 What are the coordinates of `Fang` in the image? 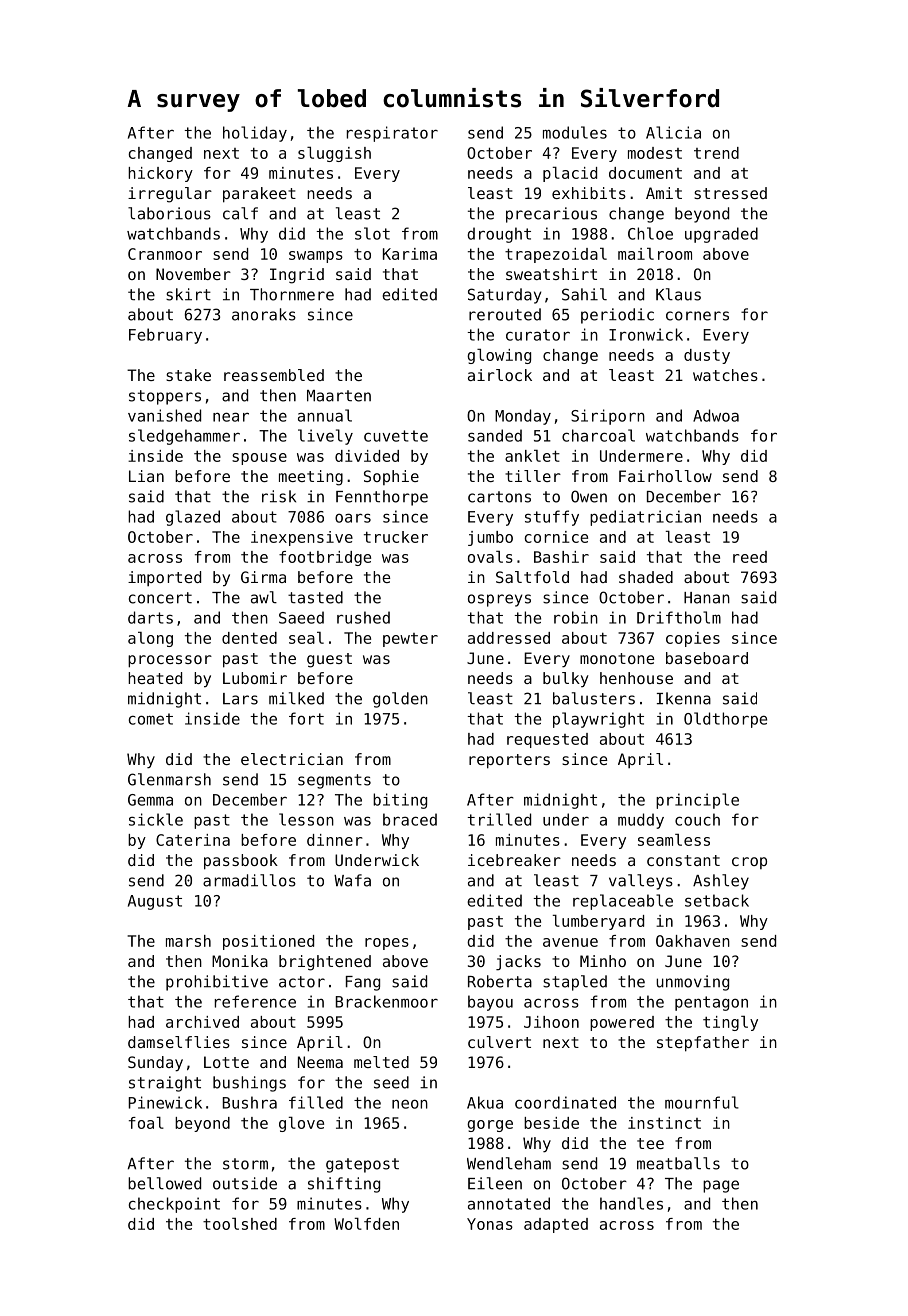 It's located at (363, 983).
